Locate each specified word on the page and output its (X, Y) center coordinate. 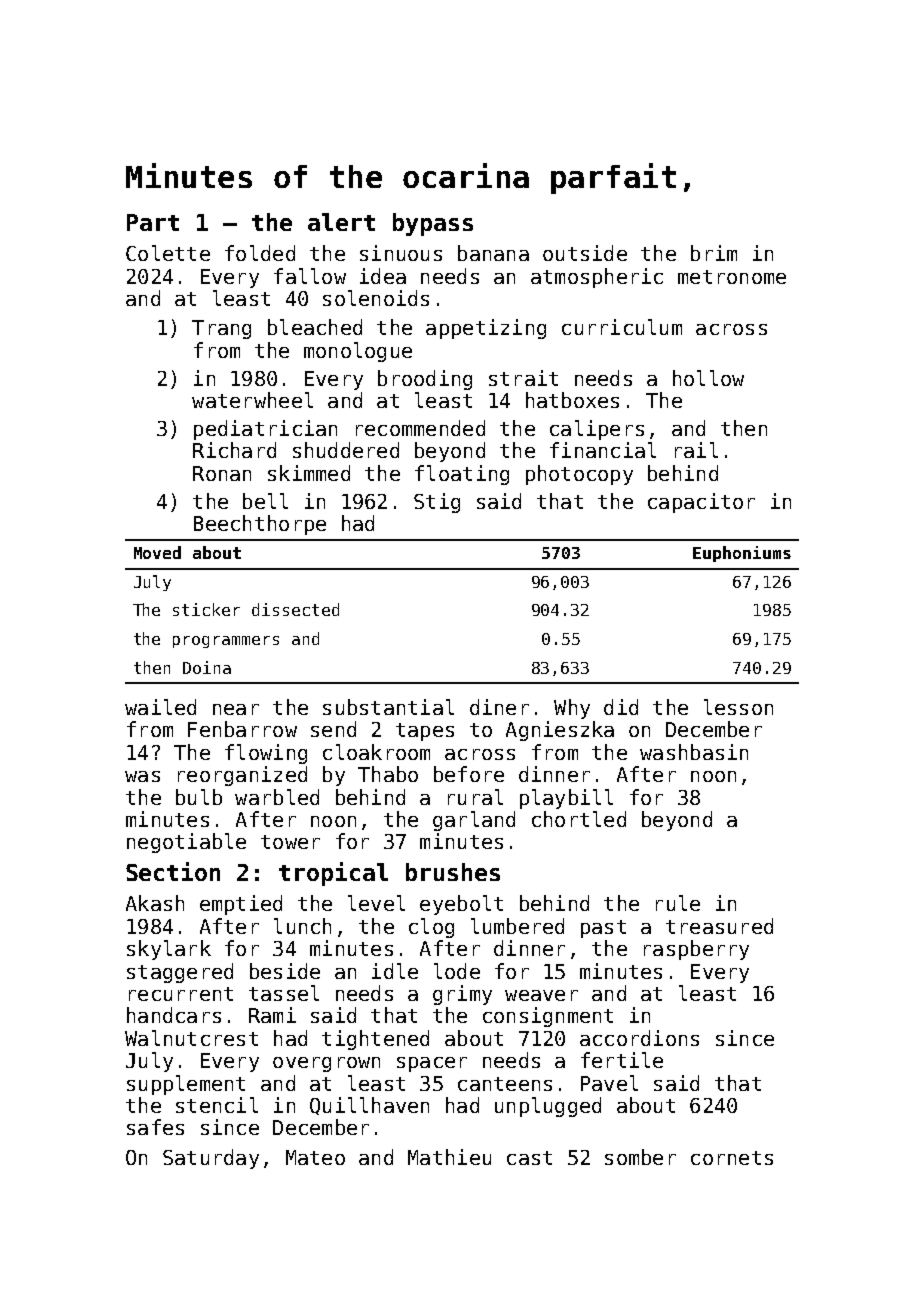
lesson (738, 707)
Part (153, 222)
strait (523, 378)
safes (155, 1127)
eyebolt (461, 905)
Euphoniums (742, 554)
